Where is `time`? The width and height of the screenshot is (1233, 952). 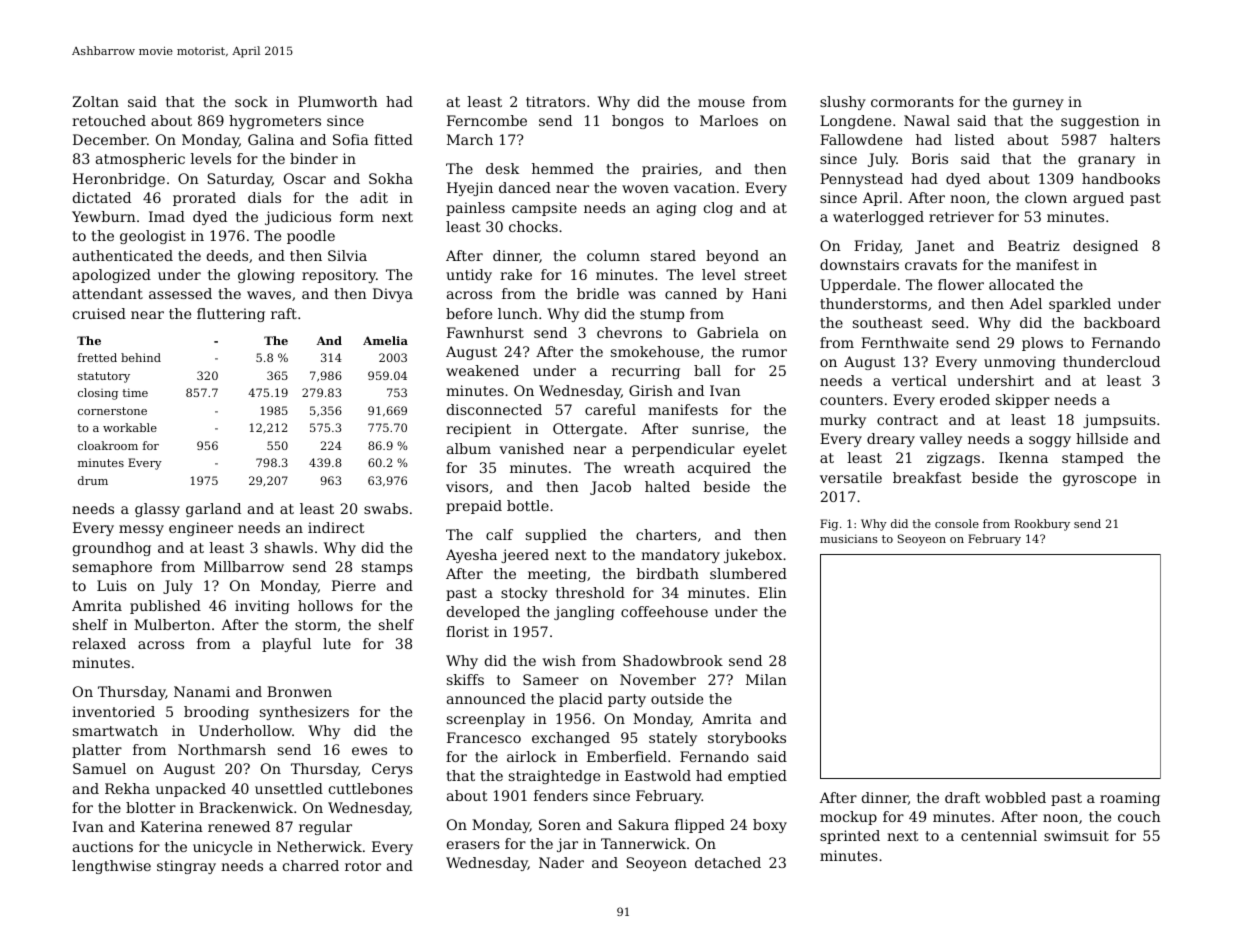 time is located at coordinates (135, 392).
